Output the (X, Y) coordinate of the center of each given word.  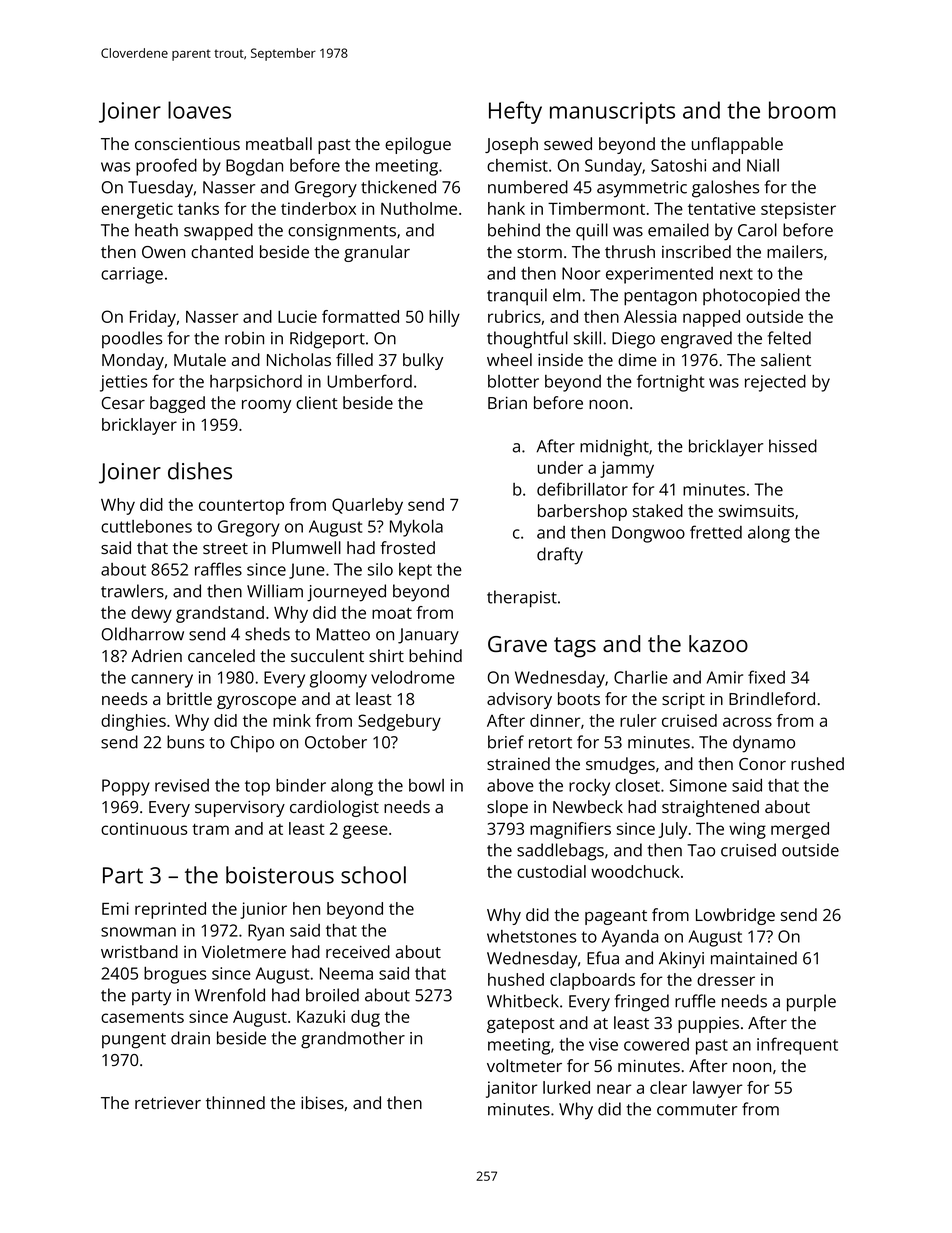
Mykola (416, 528)
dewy (151, 614)
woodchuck (635, 871)
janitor (511, 1089)
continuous (144, 828)
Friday (153, 318)
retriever (168, 1103)
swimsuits (756, 511)
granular (377, 253)
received (358, 951)
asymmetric (642, 189)
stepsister (798, 210)
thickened (398, 187)
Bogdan (254, 167)
